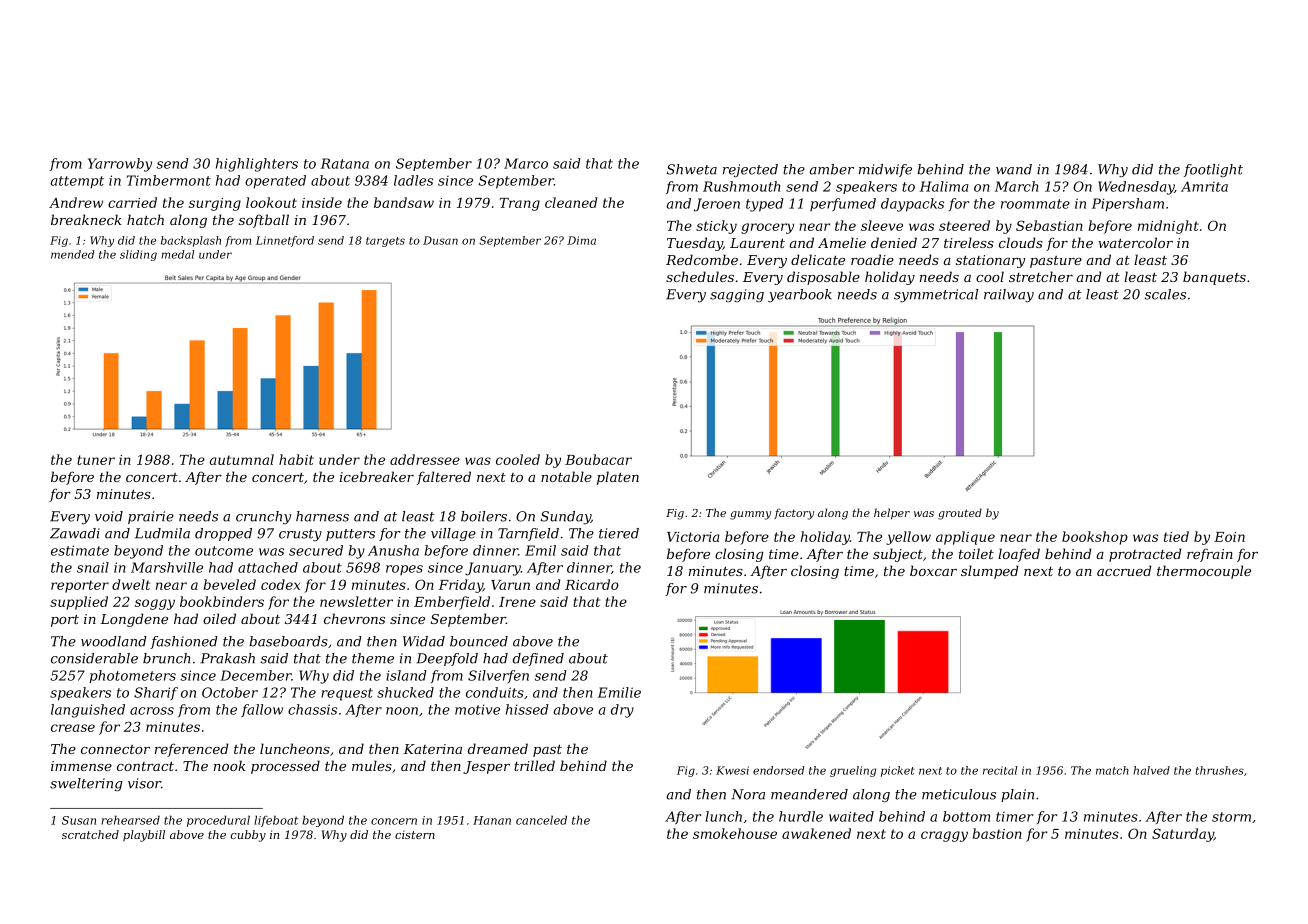 The width and height of the image is (1308, 924). What do you see at coordinates (345, 163) in the image?
I see `Ratana` at bounding box center [345, 163].
